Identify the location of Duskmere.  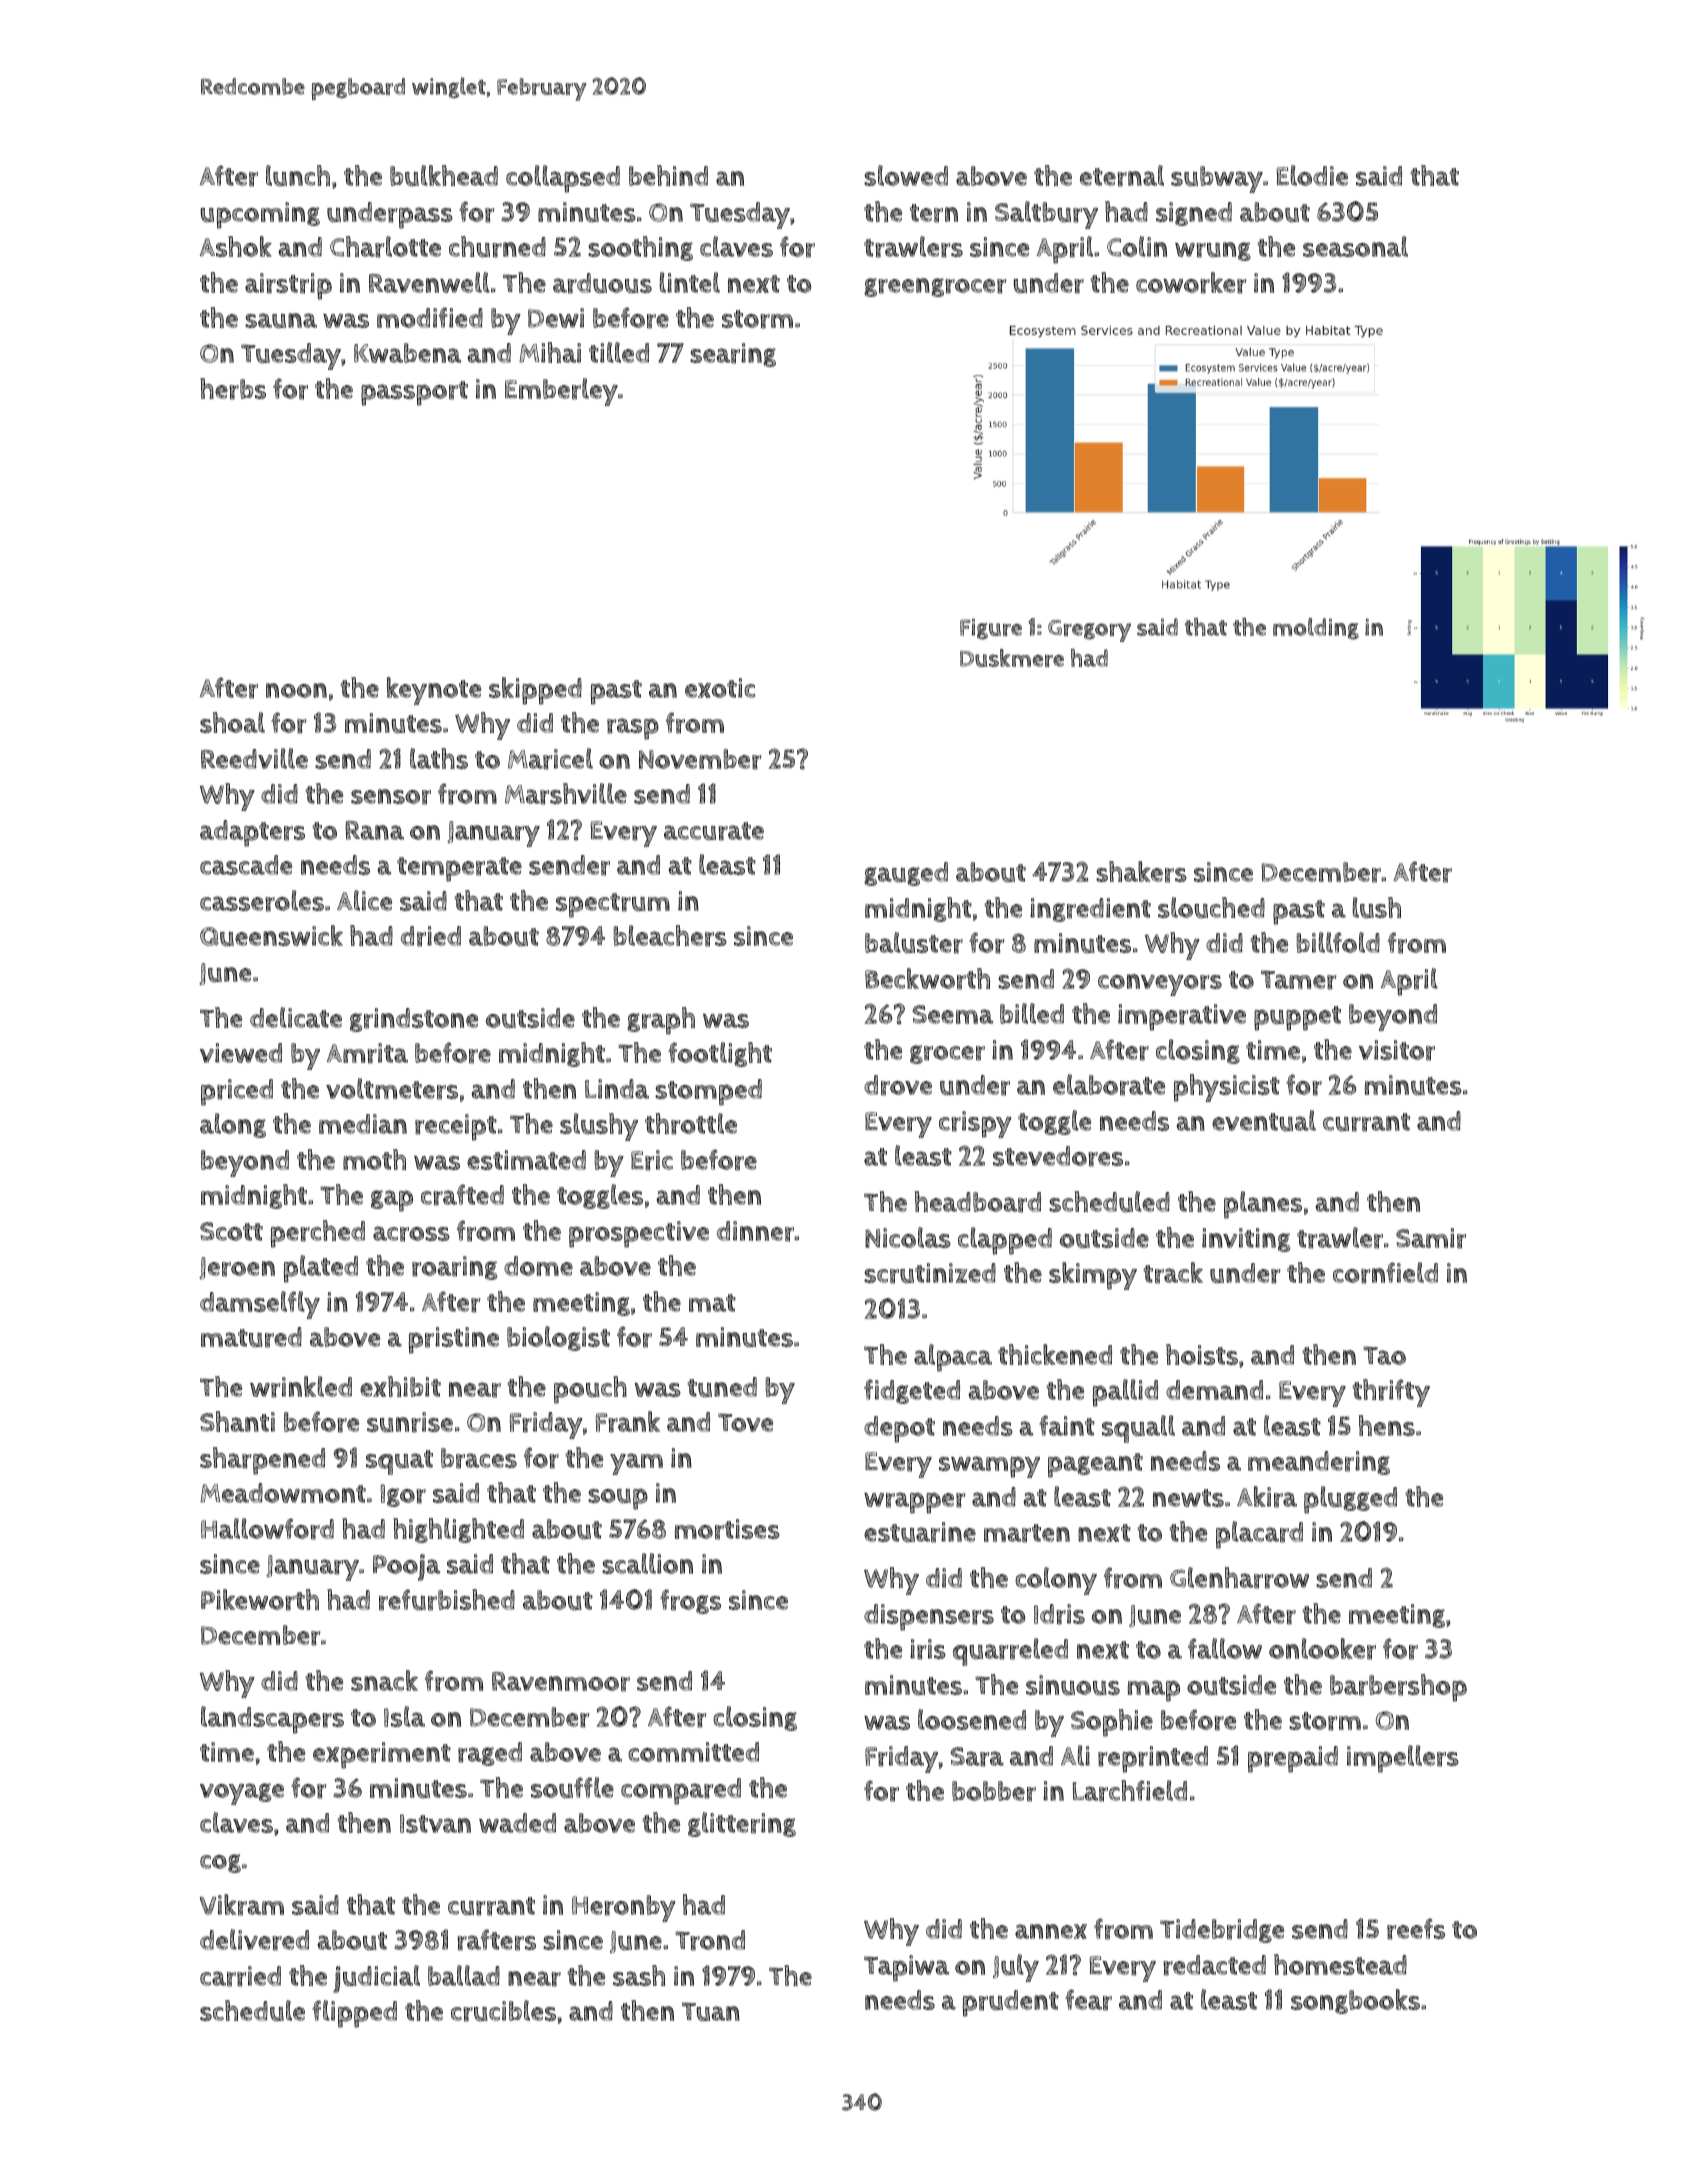
(1012, 658).
